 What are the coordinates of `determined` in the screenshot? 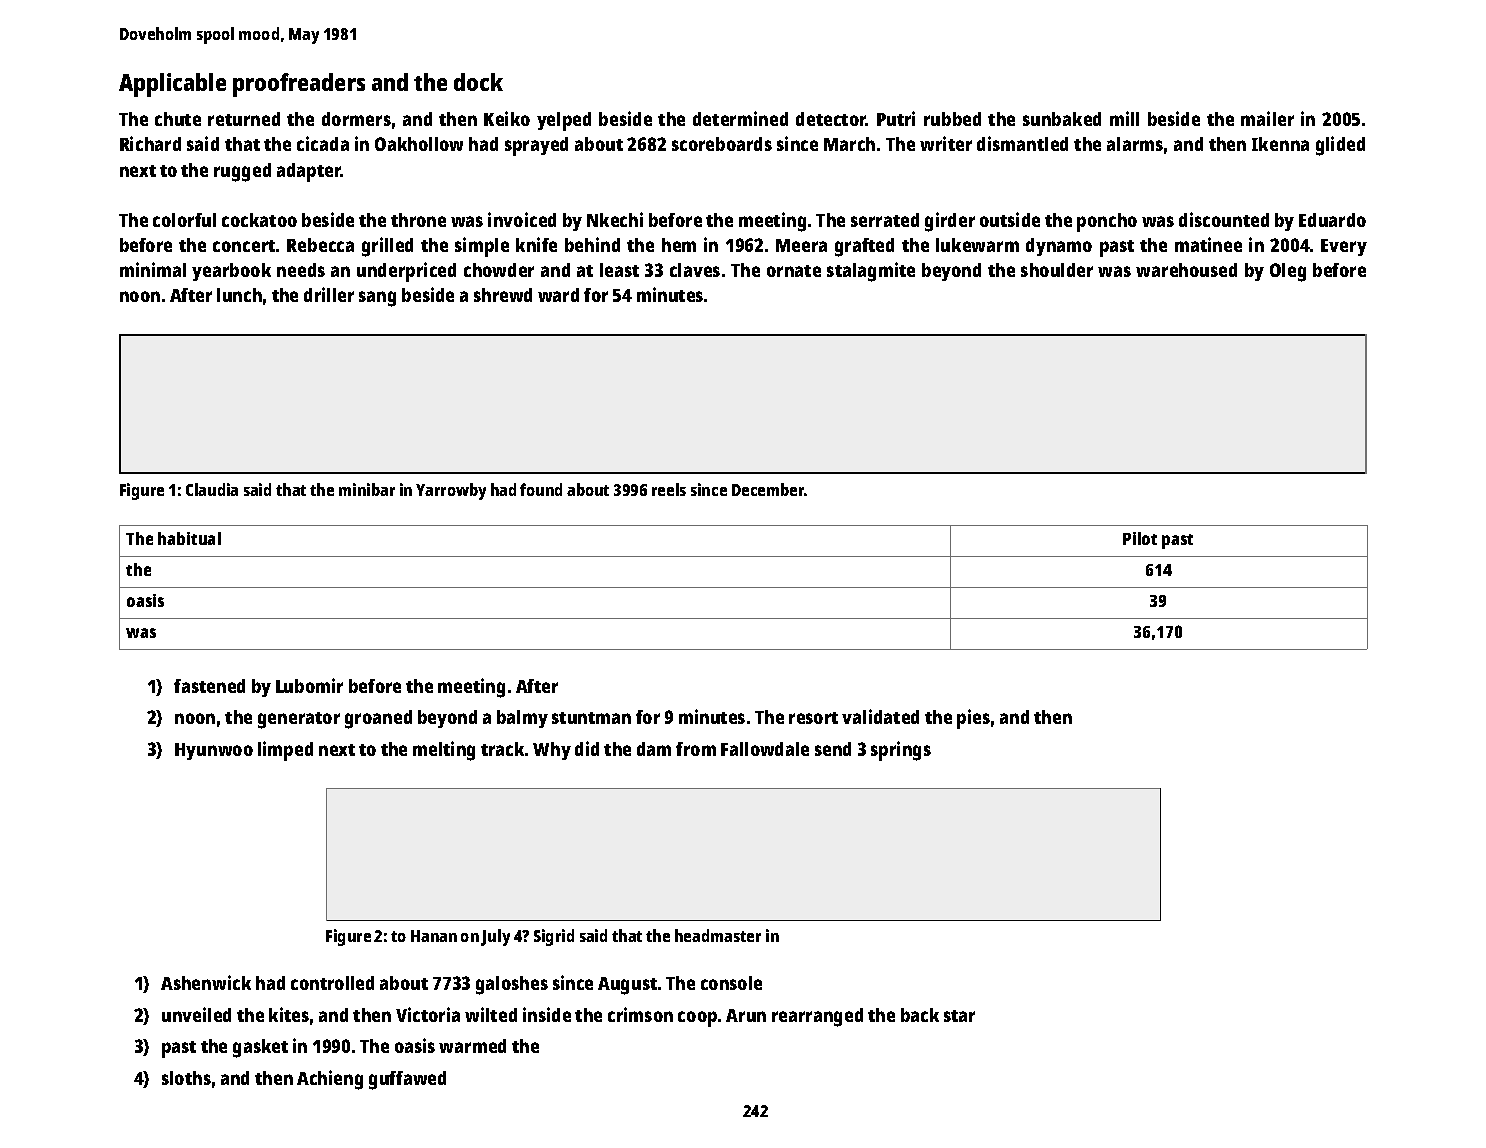 It's located at (740, 118).
